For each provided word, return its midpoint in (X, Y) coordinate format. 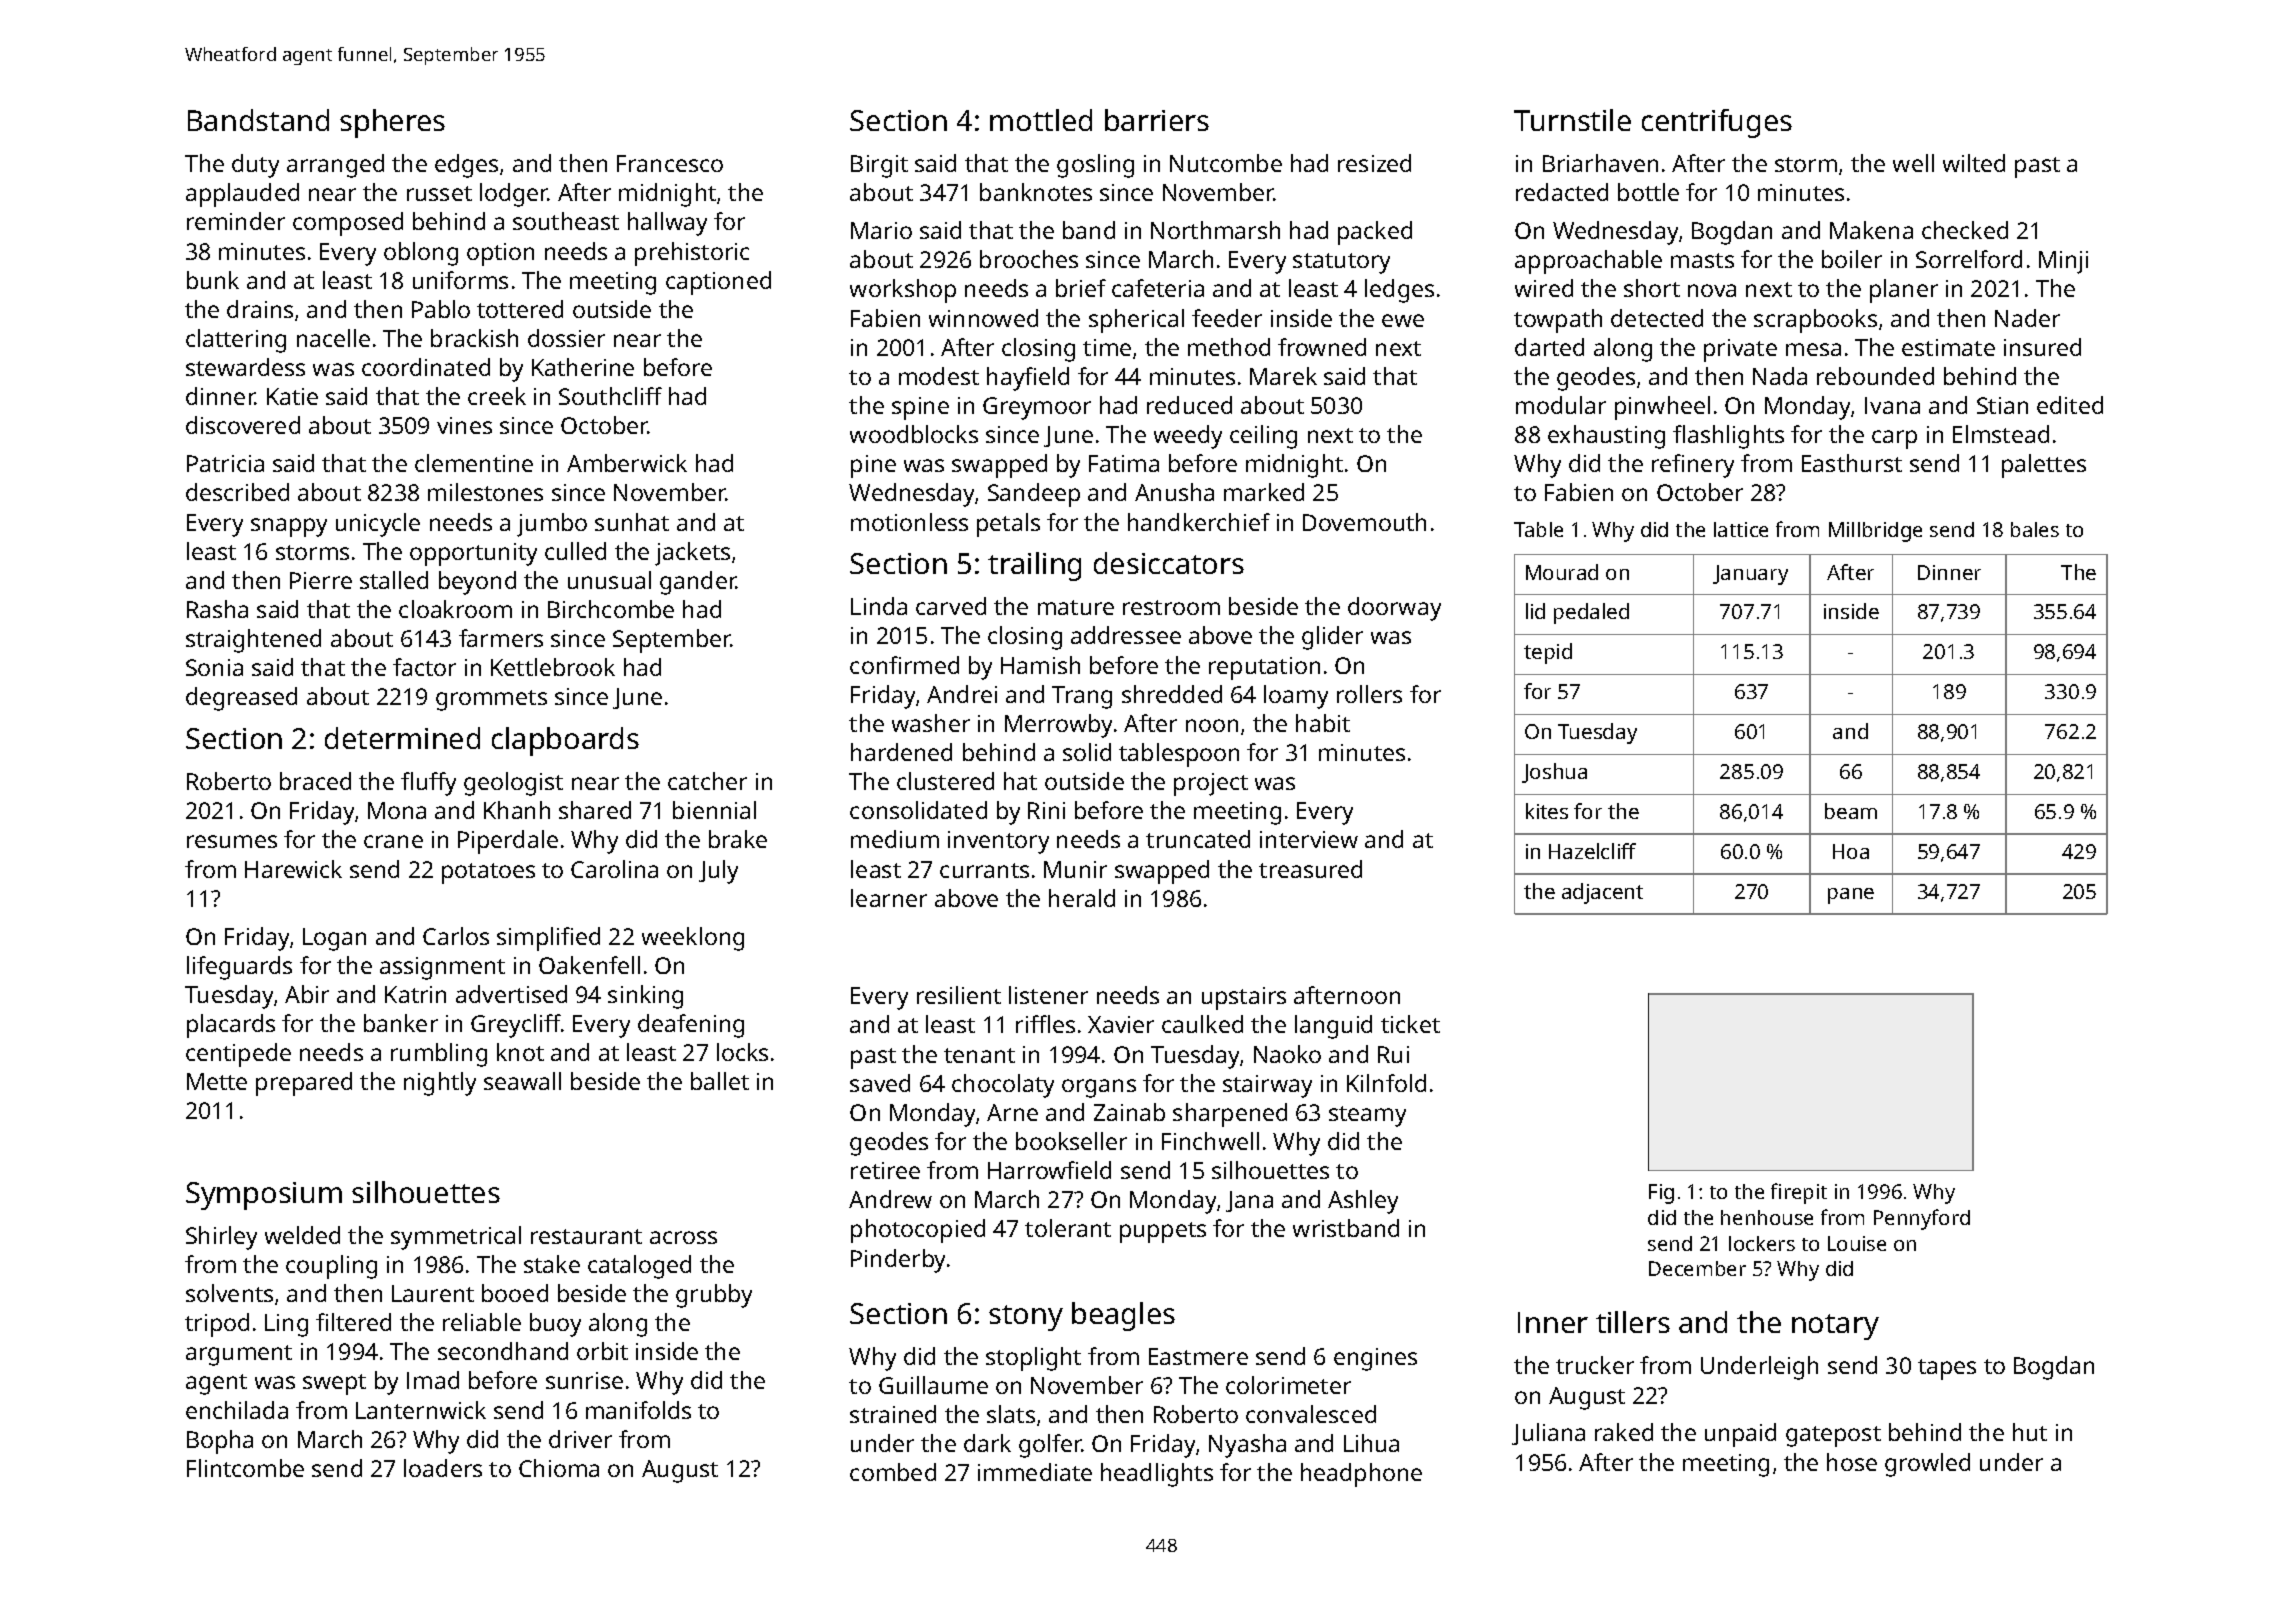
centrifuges (1717, 123)
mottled (1041, 120)
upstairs (1244, 998)
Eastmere (1198, 1356)
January (1750, 575)
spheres (392, 123)
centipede (238, 1055)
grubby (714, 1296)
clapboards (565, 741)
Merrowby (1058, 726)
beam (1851, 811)
